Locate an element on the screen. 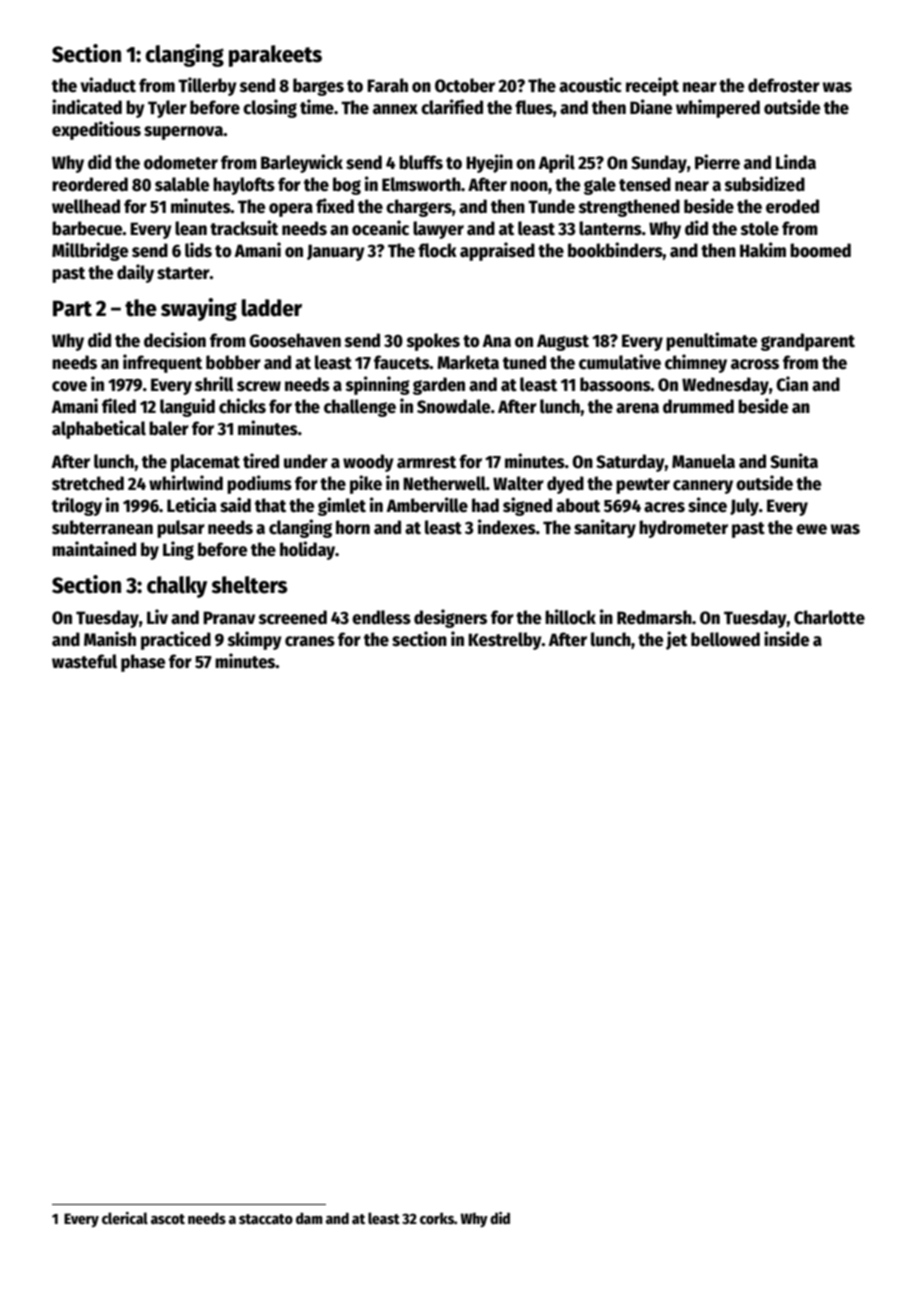 This screenshot has height=1308, width=924. phase is located at coordinates (143, 663).
